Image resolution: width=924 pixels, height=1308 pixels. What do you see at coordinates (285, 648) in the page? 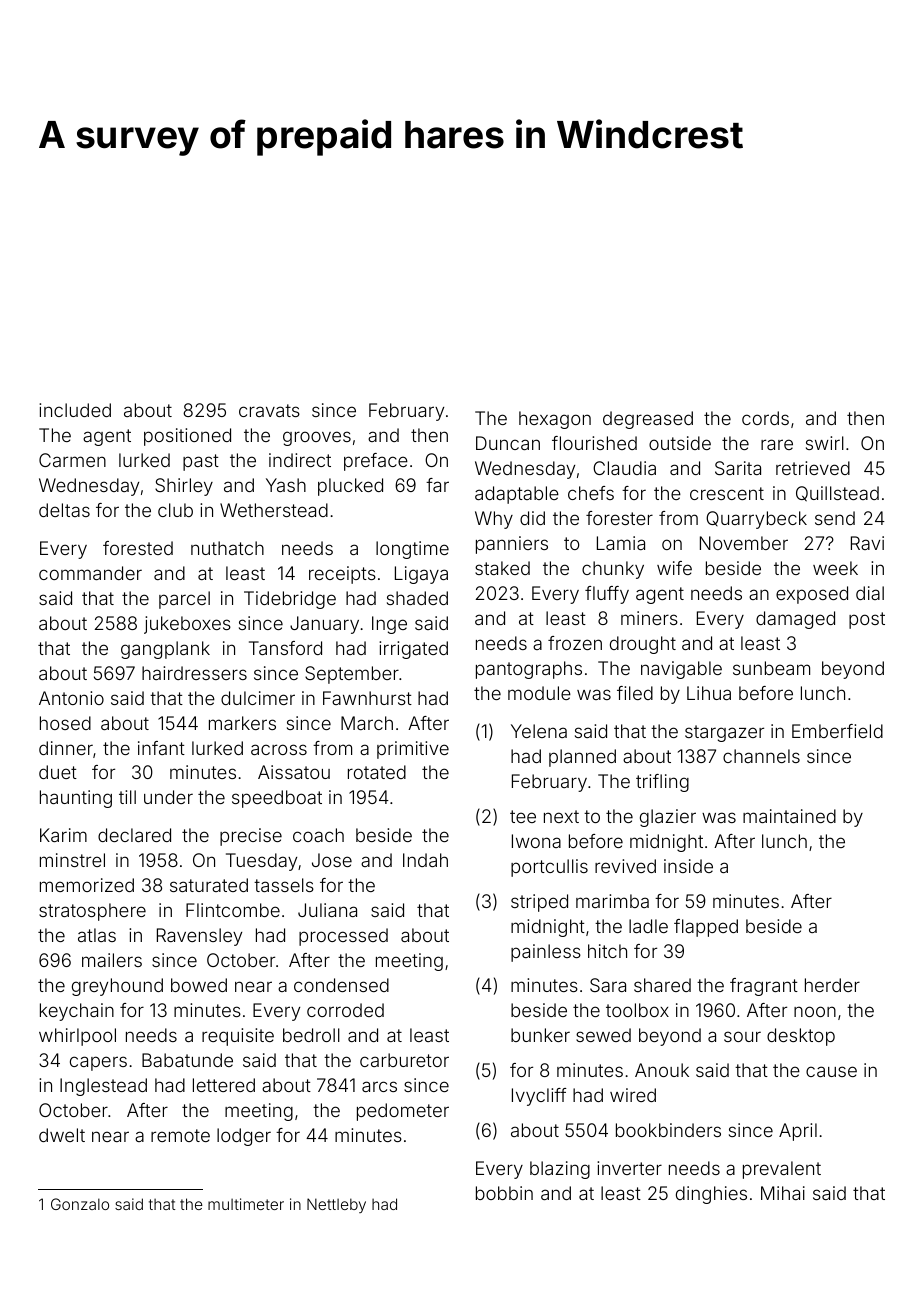
I see `Tansford` at bounding box center [285, 648].
